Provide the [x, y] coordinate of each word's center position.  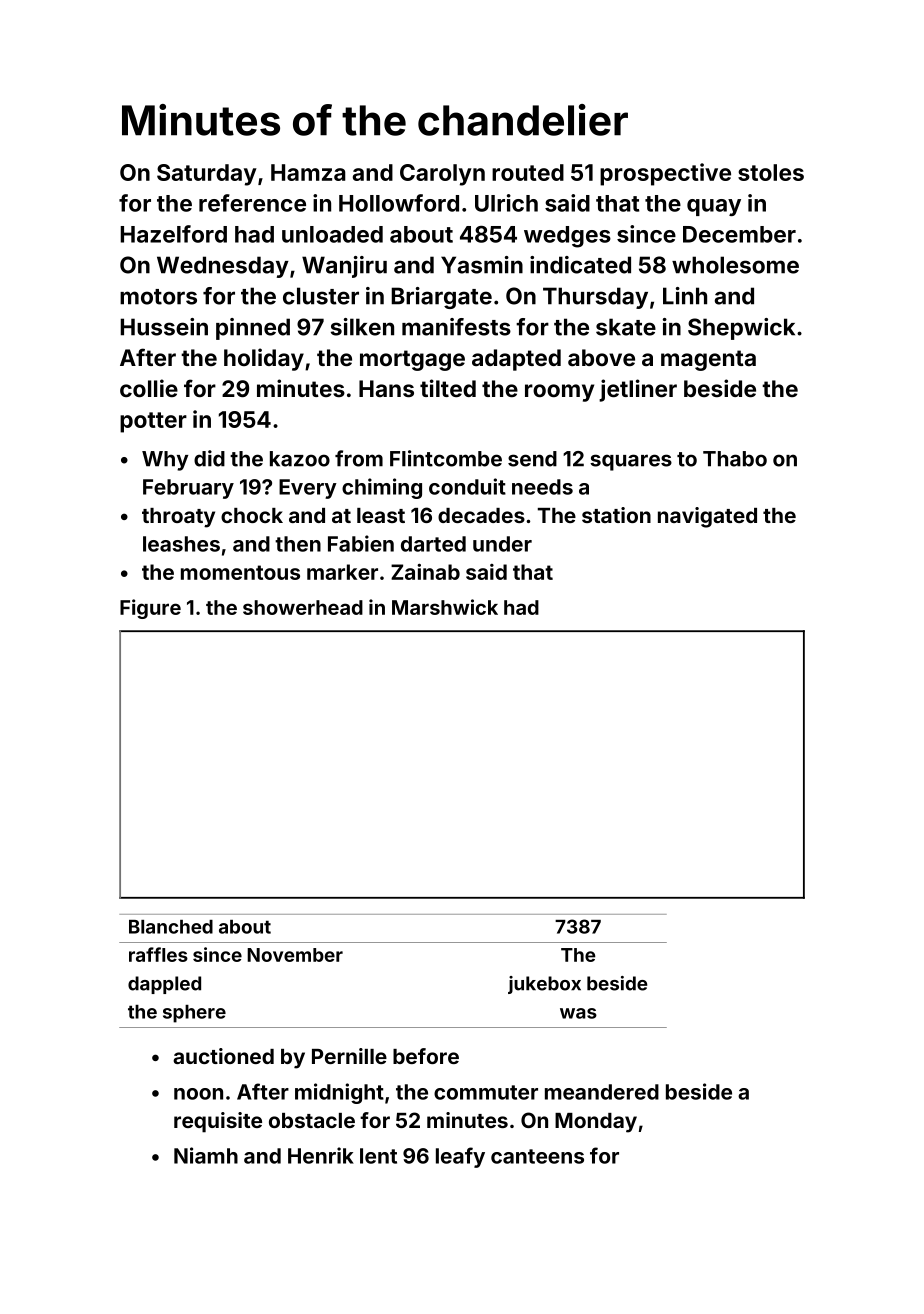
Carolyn [442, 175]
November [295, 955]
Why [165, 461]
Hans [386, 388]
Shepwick [741, 329]
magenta [708, 360]
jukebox [544, 985]
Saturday [207, 175]
